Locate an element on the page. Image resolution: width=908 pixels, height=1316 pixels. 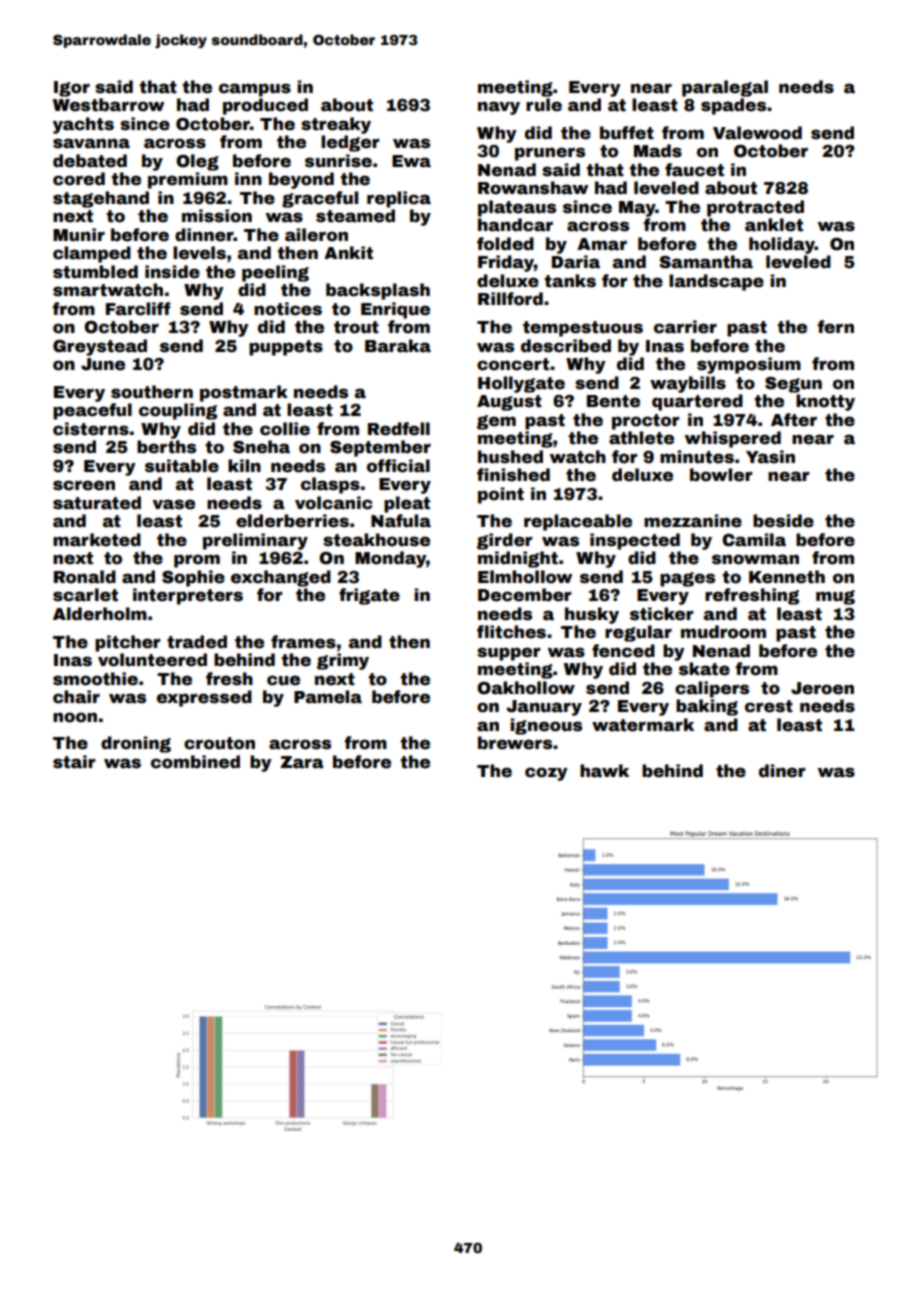
steakhouse is located at coordinates (376, 540).
